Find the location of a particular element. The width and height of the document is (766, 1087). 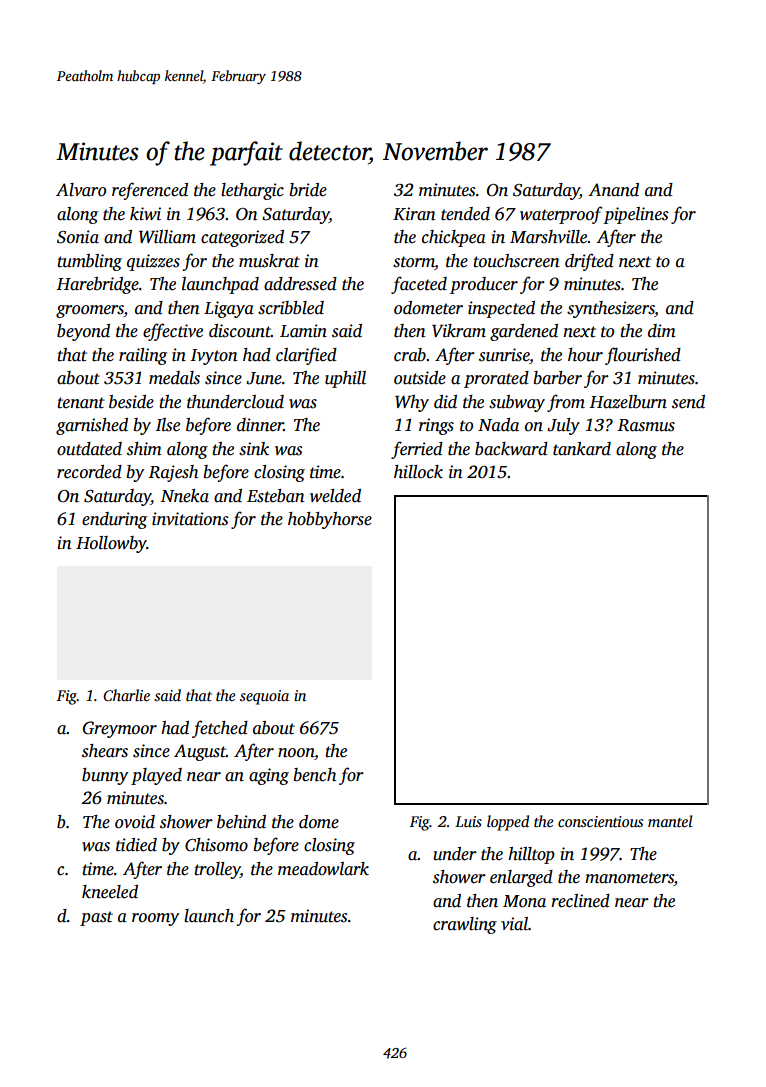

hobbyhorse is located at coordinates (330, 520).
